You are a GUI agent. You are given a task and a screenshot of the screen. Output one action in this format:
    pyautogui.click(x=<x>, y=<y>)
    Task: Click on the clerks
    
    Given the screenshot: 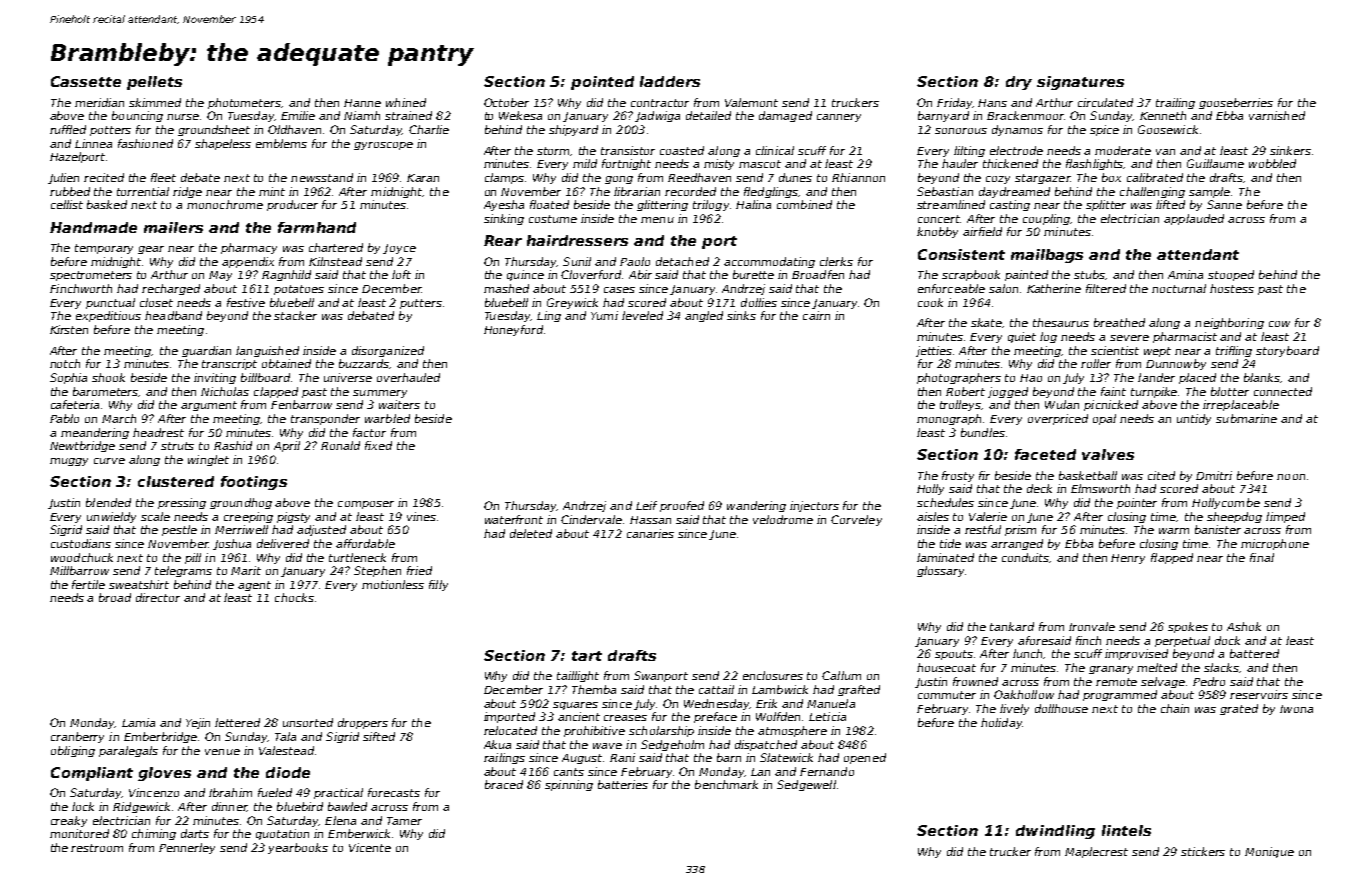 What is the action you would take?
    pyautogui.click(x=836, y=261)
